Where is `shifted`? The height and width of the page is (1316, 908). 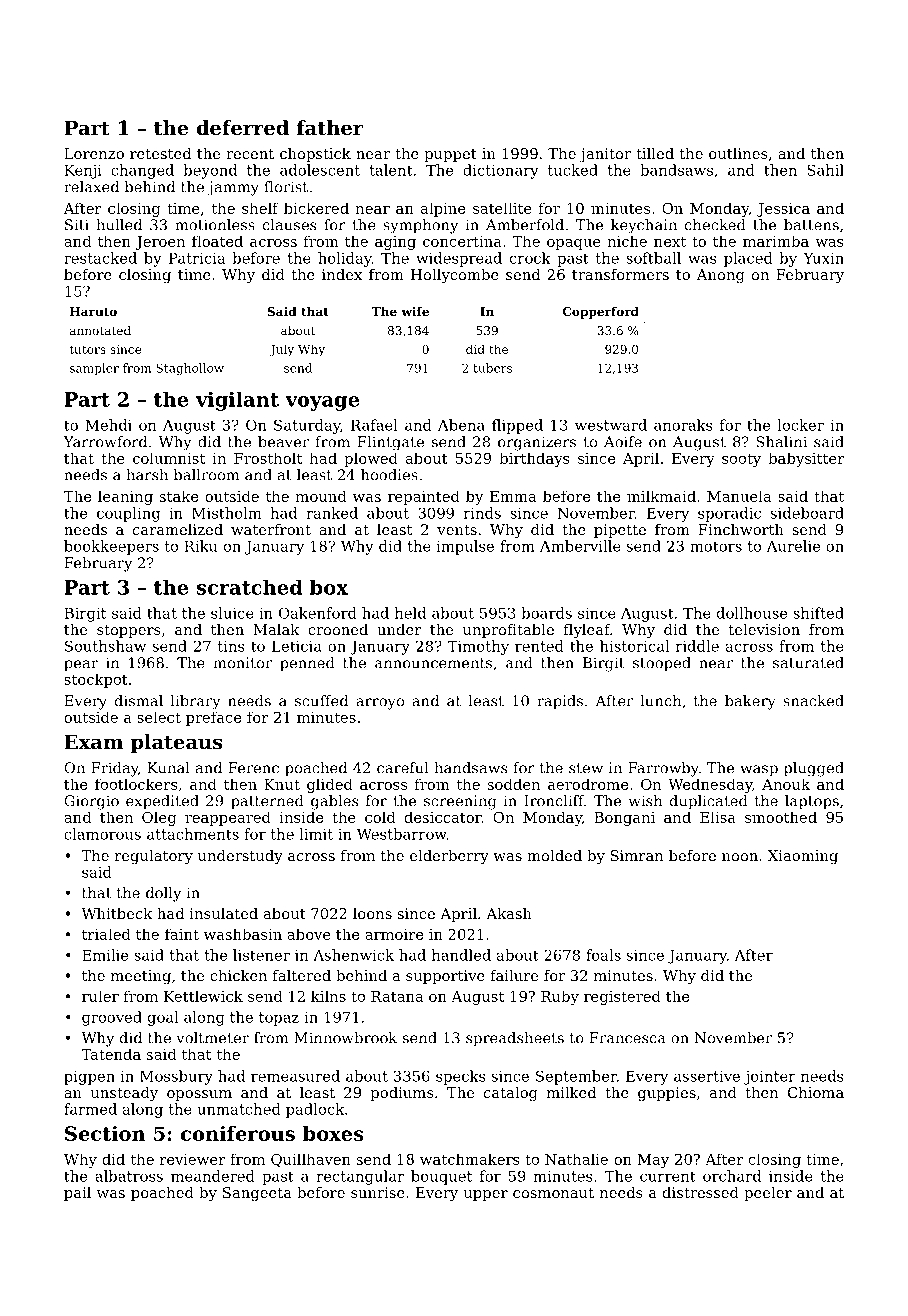 shifted is located at coordinates (818, 613).
